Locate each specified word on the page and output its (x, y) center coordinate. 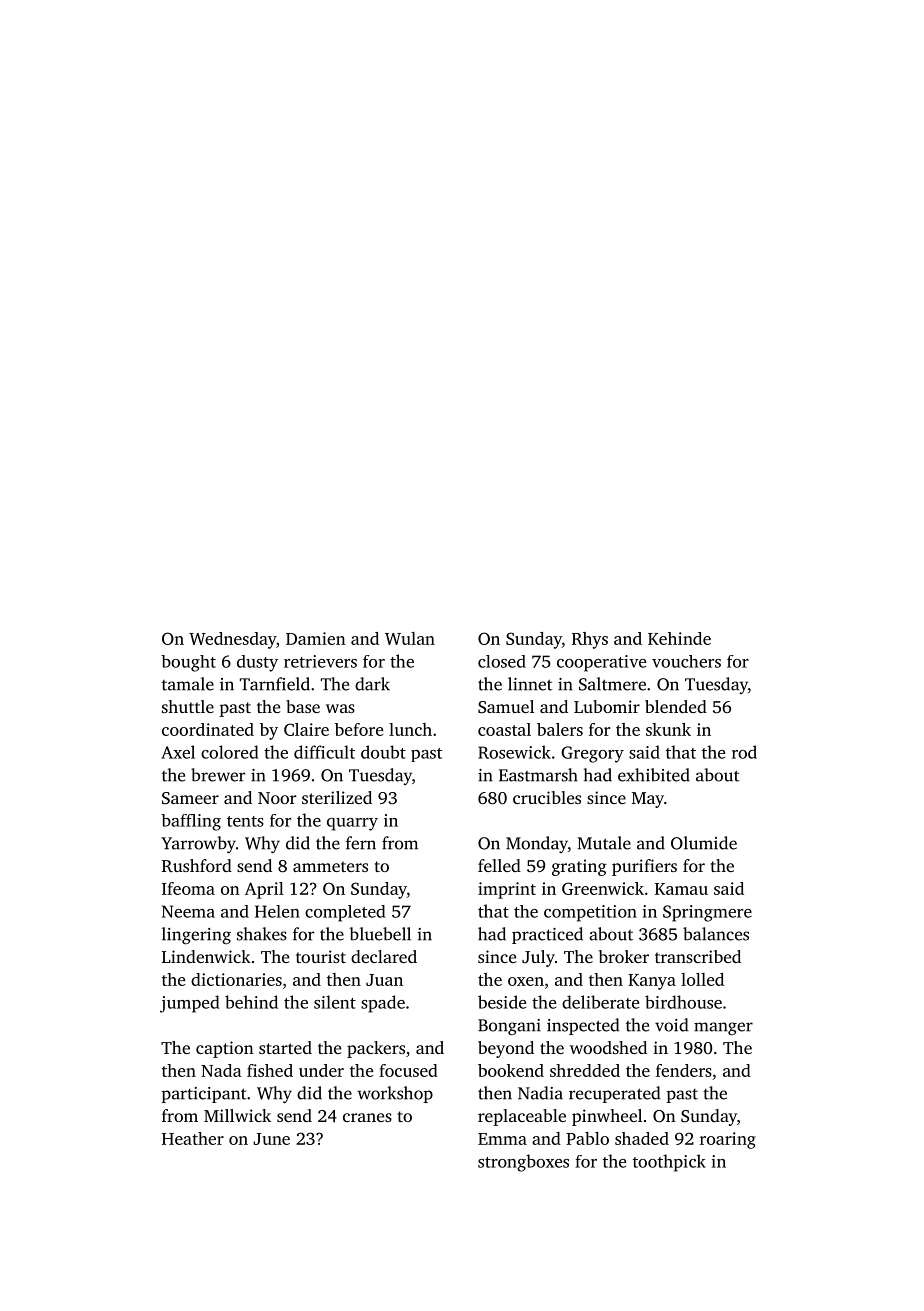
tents (245, 821)
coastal (504, 729)
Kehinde (679, 638)
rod (744, 752)
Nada (221, 1070)
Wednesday (232, 640)
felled (499, 865)
